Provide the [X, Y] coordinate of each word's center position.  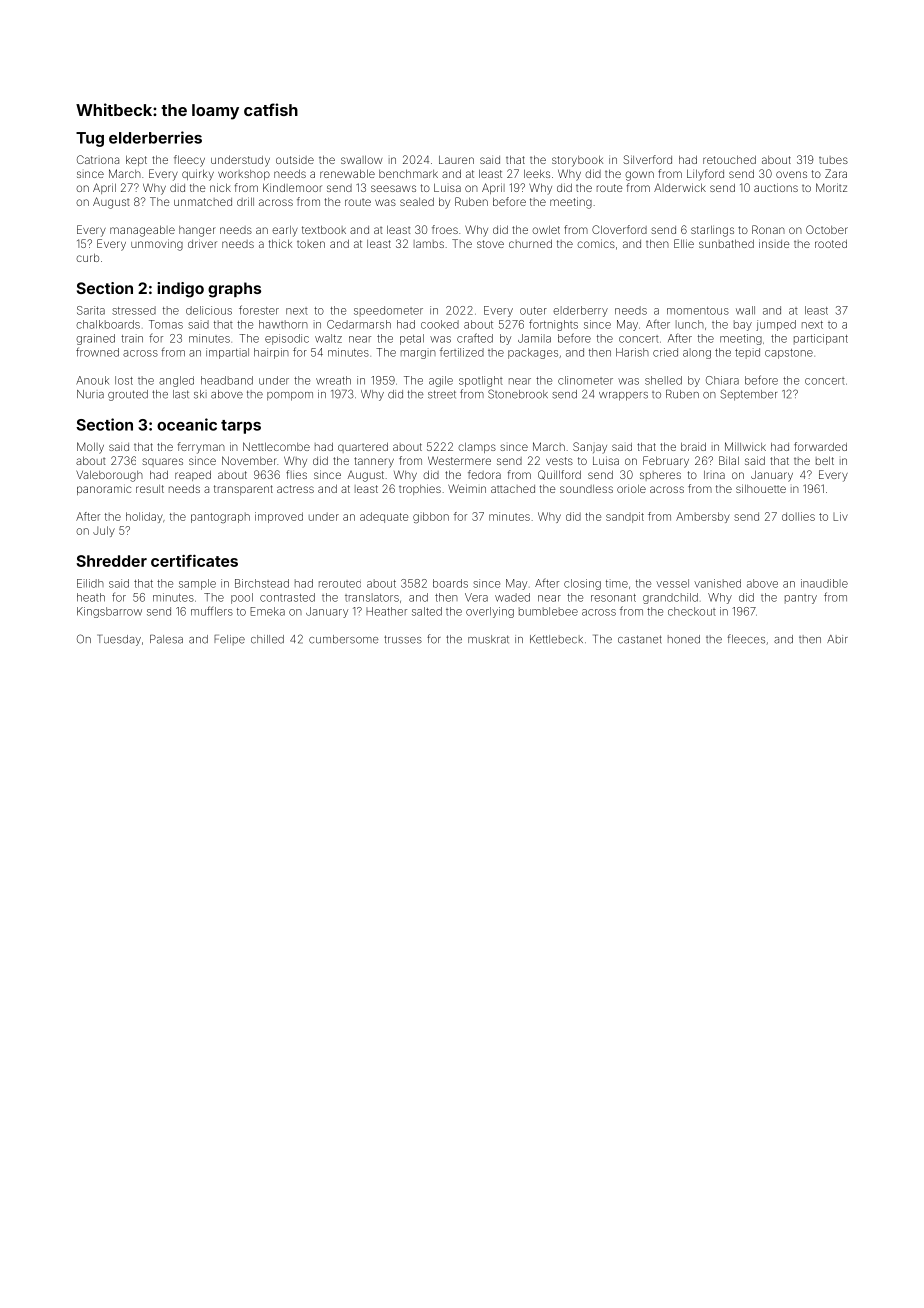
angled [176, 381]
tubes [833, 160]
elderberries [155, 137]
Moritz [831, 187]
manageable [142, 231]
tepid [747, 353]
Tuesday [119, 640]
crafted [475, 338]
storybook [577, 161]
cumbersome [344, 639]
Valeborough [109, 476]
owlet [546, 229]
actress [295, 489]
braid [693, 446]
